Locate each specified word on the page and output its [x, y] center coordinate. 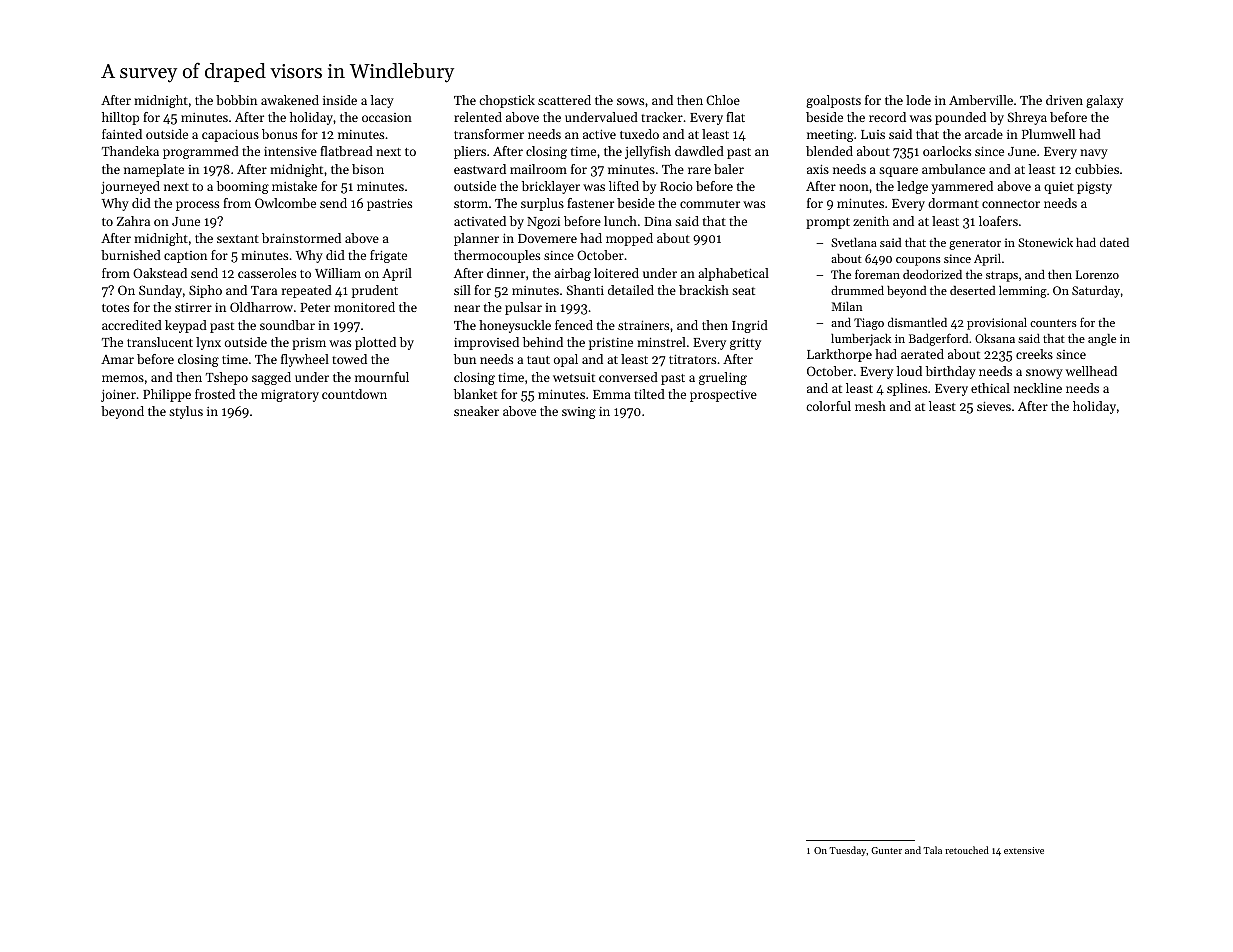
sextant [238, 239]
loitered [616, 273]
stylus [186, 412]
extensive [1024, 850]
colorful [828, 406]
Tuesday [848, 851]
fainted [122, 134]
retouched [967, 850]
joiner [118, 396]
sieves [994, 406]
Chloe [723, 100]
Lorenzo [1097, 274]
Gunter [886, 850]
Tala [932, 850]
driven [1064, 100]
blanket [475, 394]
